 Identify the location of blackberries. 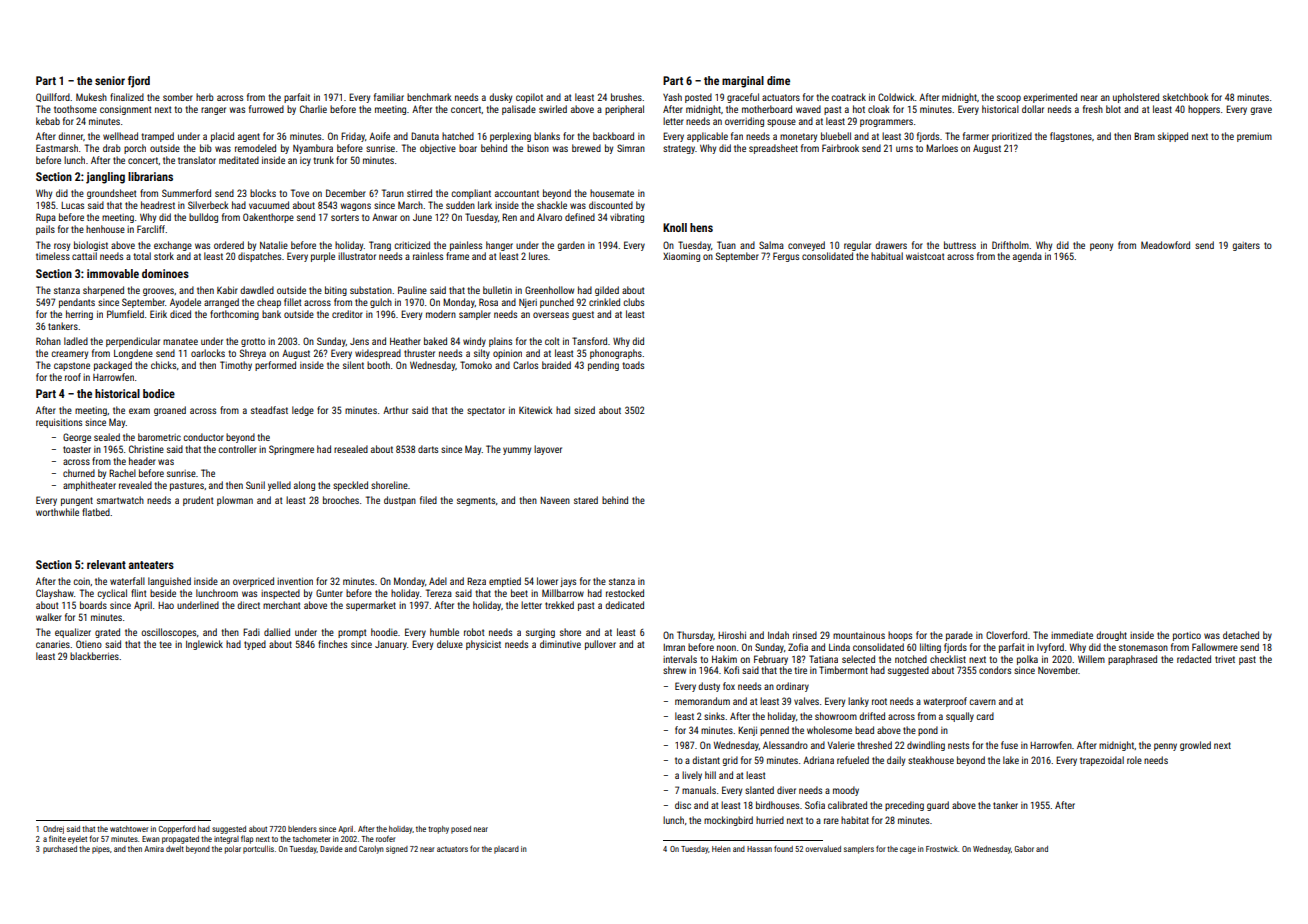
(94, 656).
